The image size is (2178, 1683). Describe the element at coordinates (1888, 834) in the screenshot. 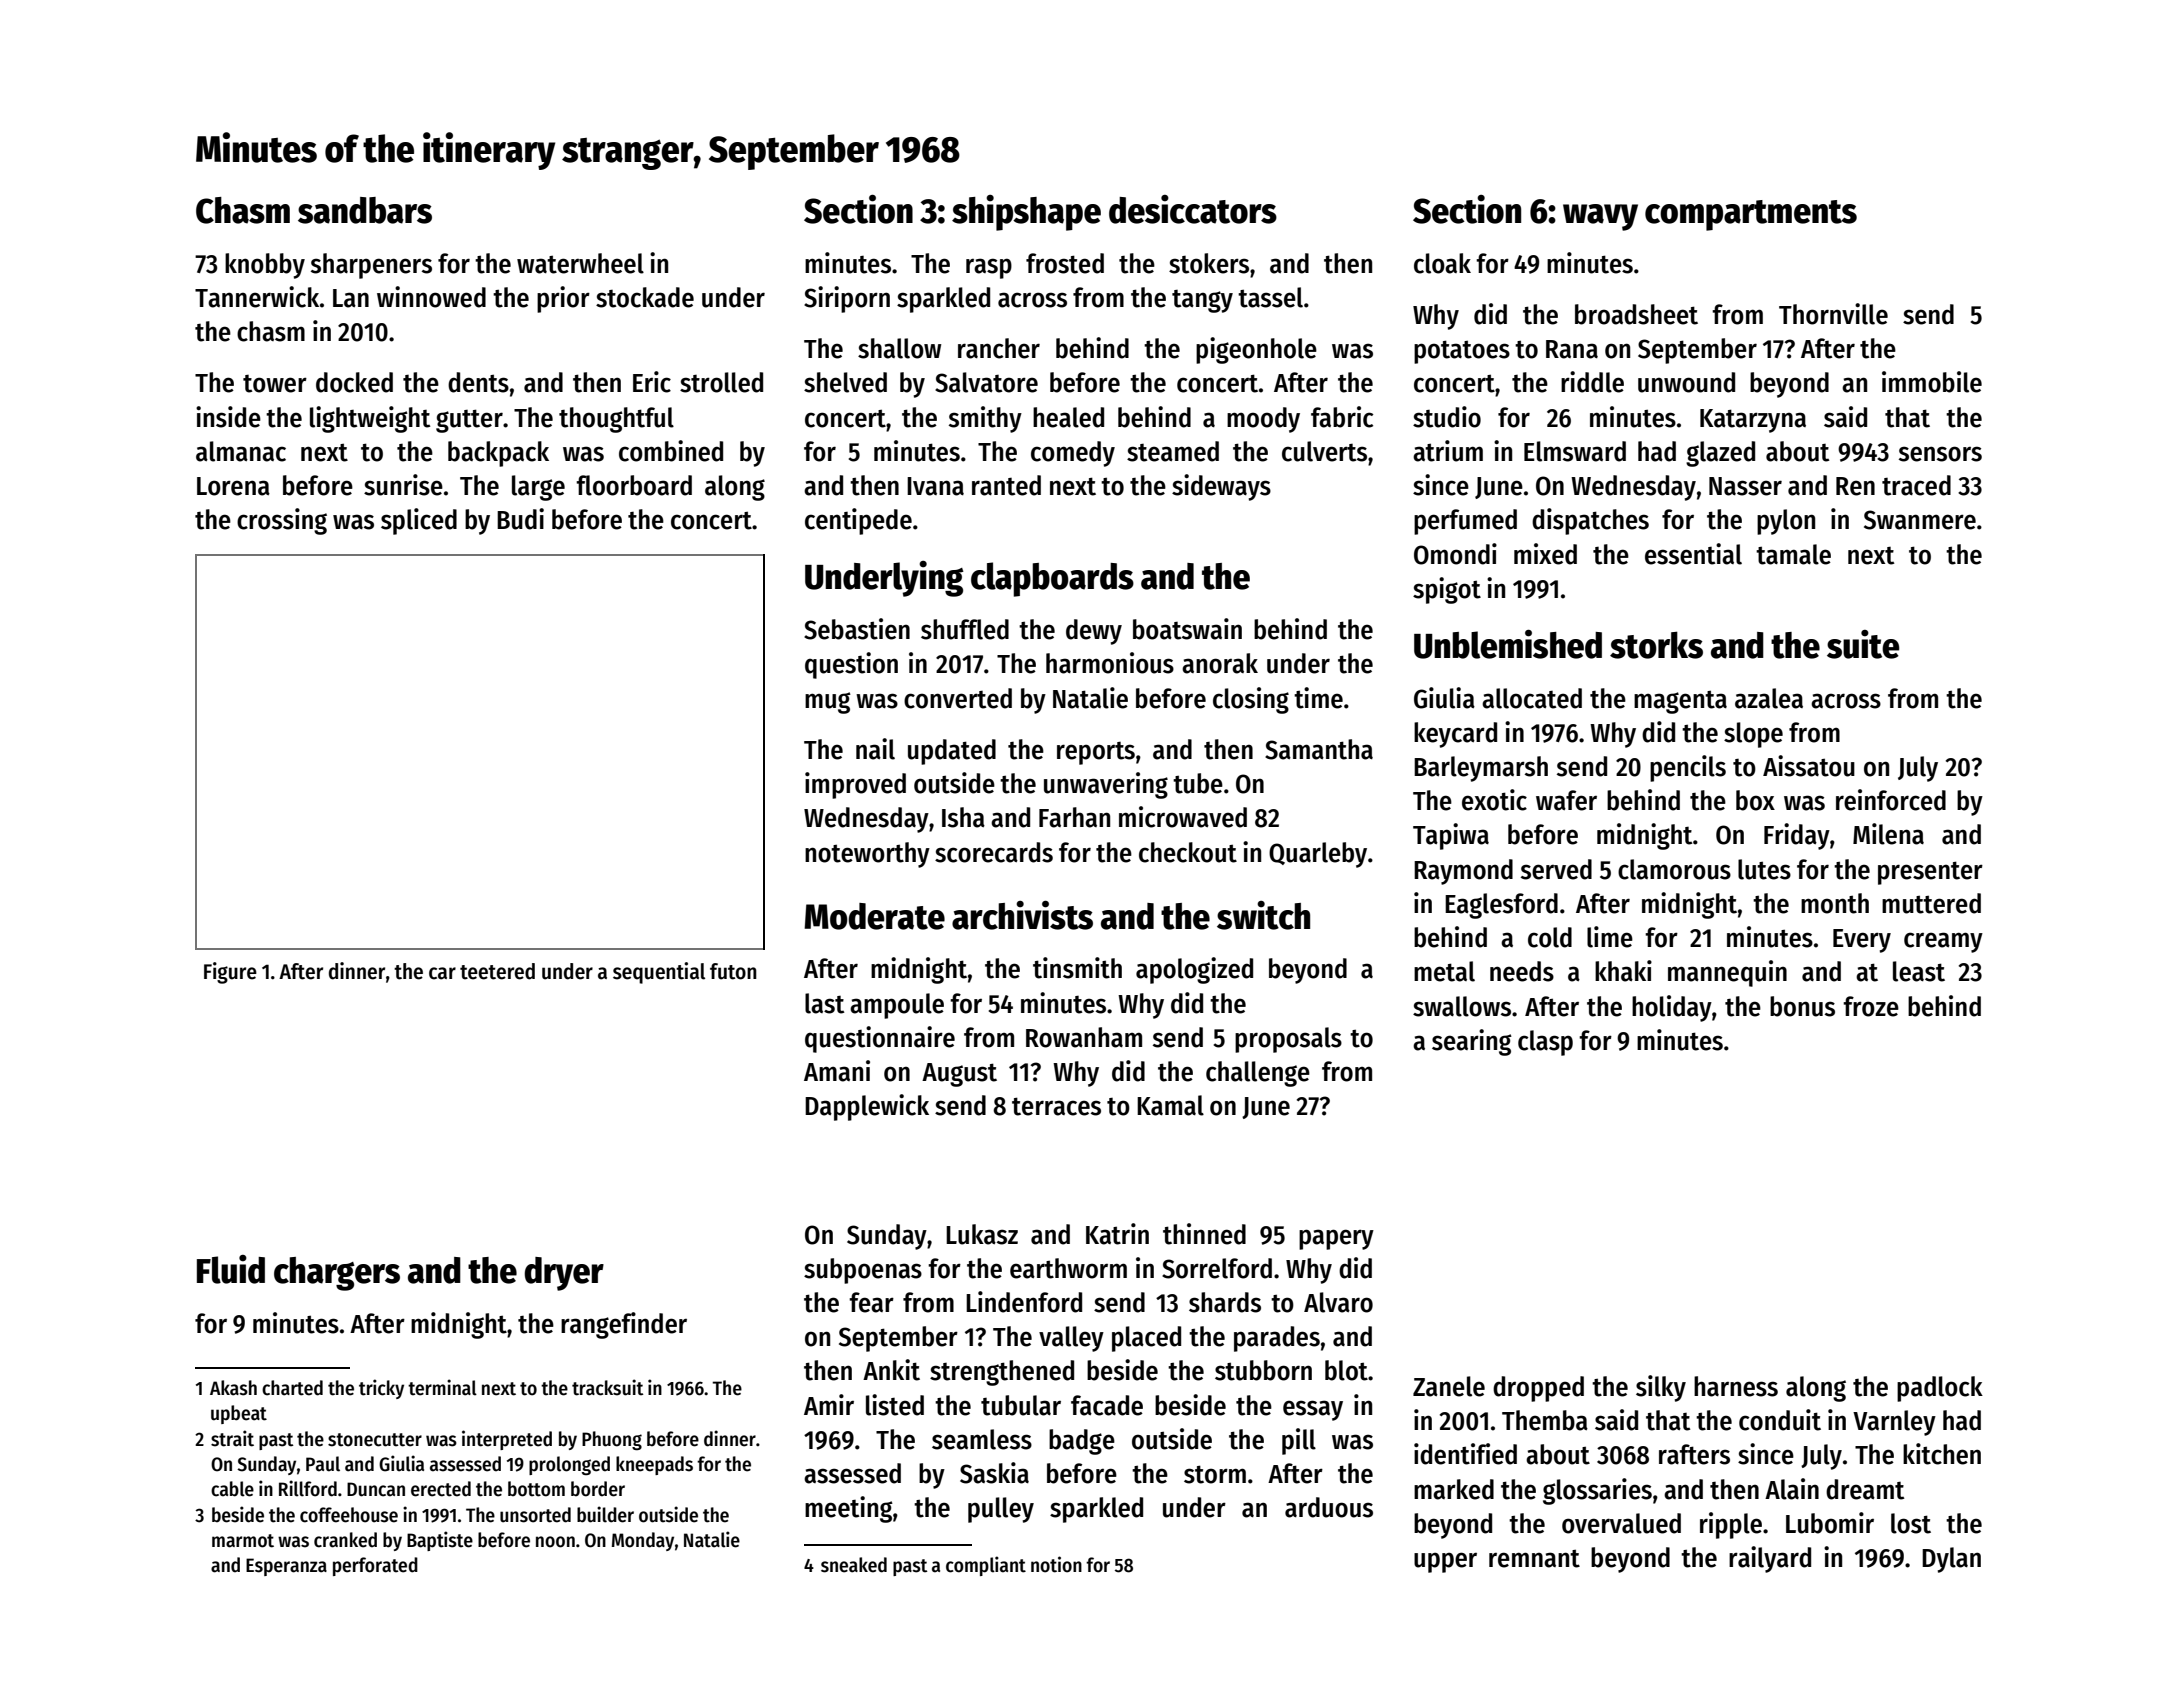

I see `Milena` at that location.
